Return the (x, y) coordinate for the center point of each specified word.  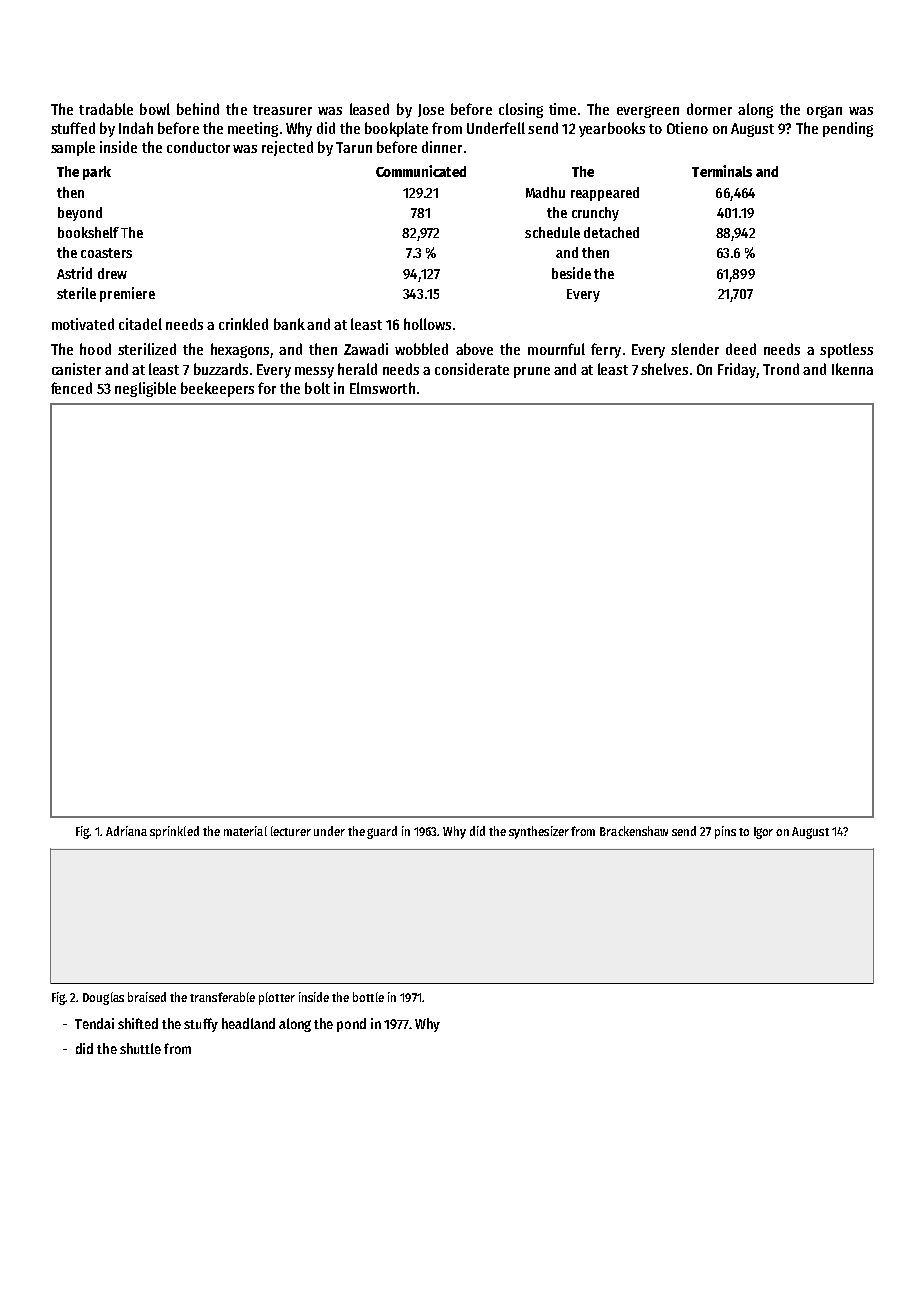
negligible (145, 389)
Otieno (687, 128)
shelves (664, 369)
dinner (442, 147)
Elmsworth (382, 388)
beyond (80, 214)
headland (248, 1023)
